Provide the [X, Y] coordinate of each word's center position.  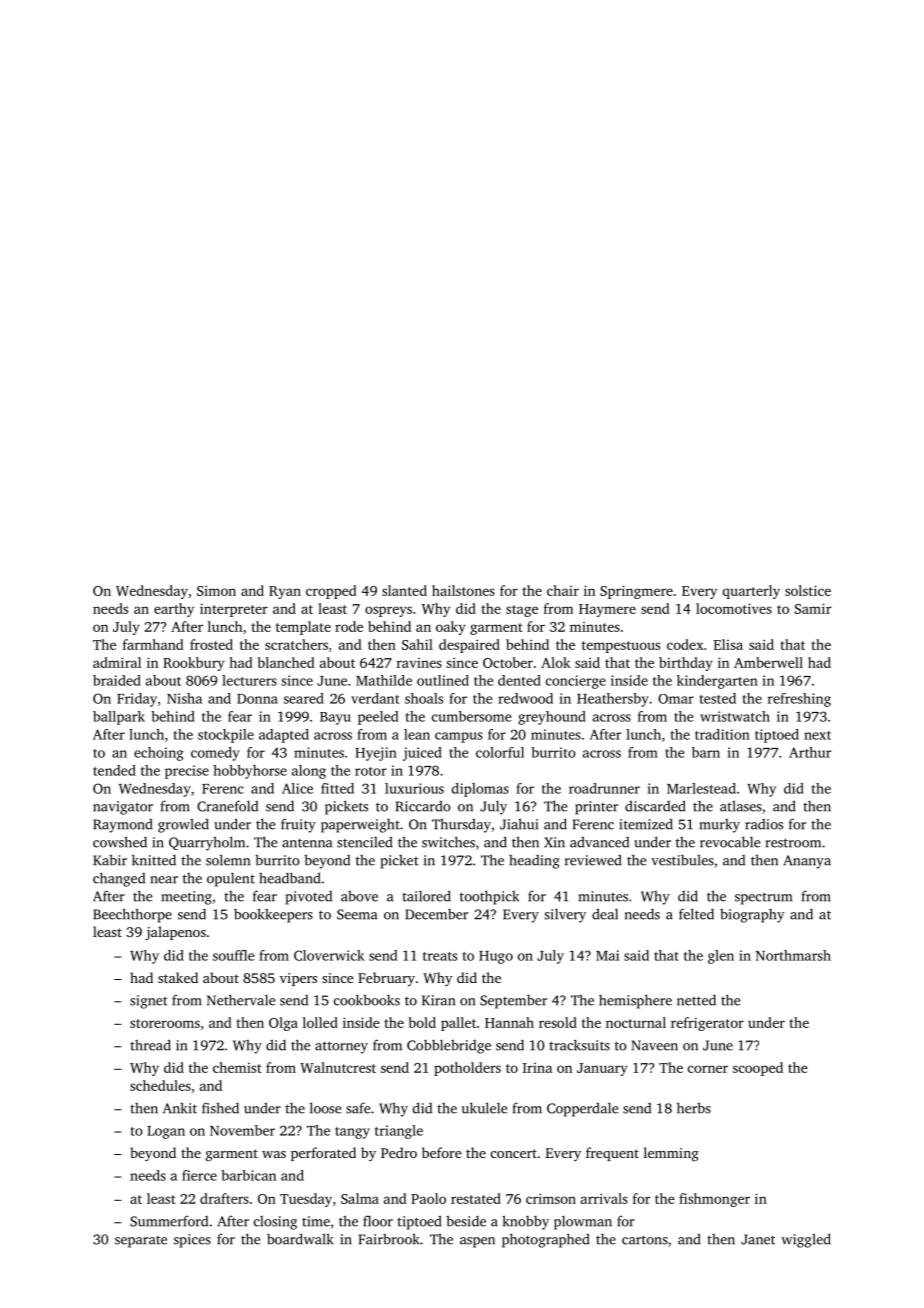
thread [150, 1045]
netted [696, 1000]
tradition [722, 734]
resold [558, 1022]
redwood [525, 698]
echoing [159, 754]
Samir [813, 608]
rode [349, 626]
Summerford [169, 1221]
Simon [216, 590]
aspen [477, 1242]
